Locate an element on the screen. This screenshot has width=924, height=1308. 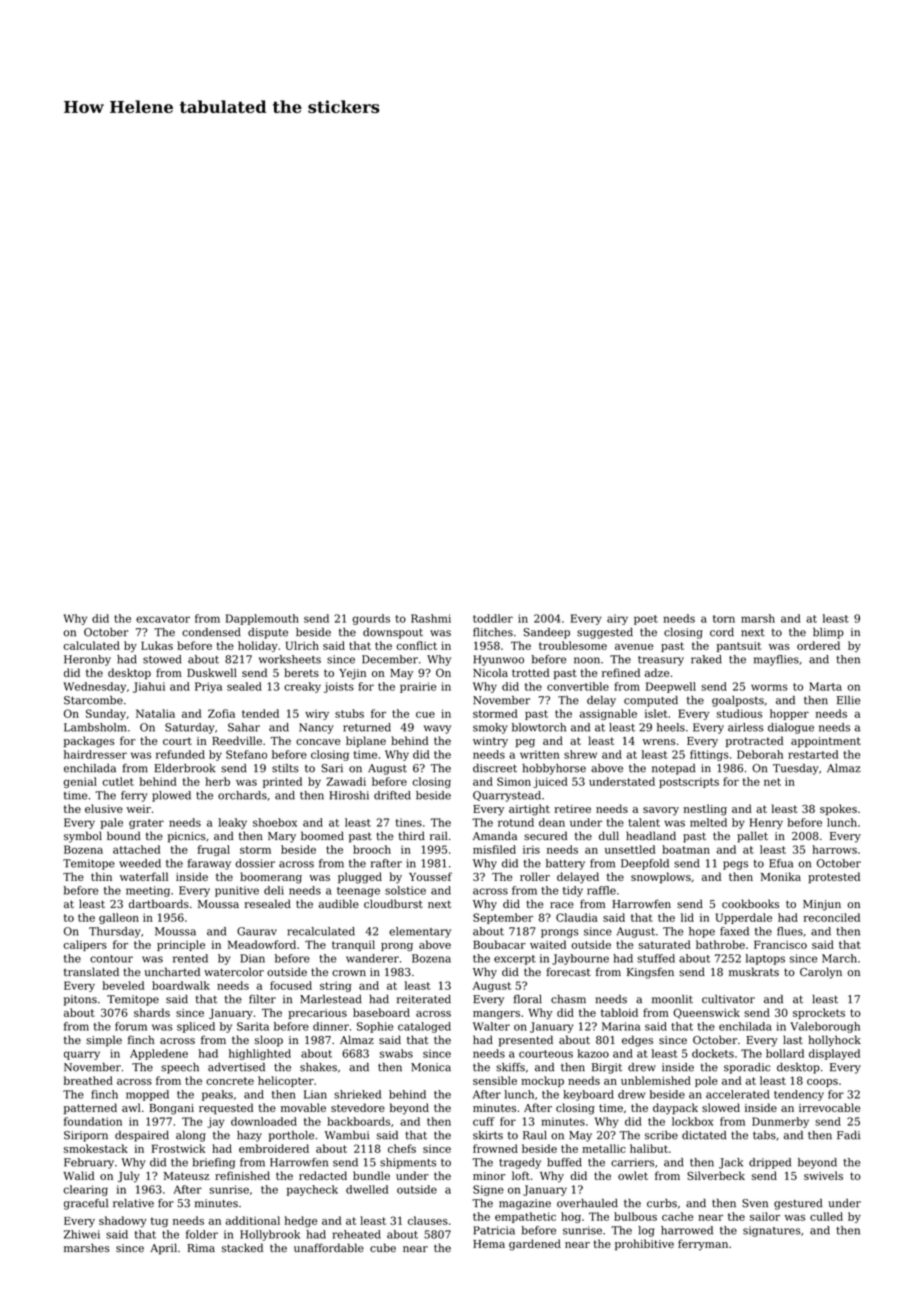
protested is located at coordinates (834, 877).
